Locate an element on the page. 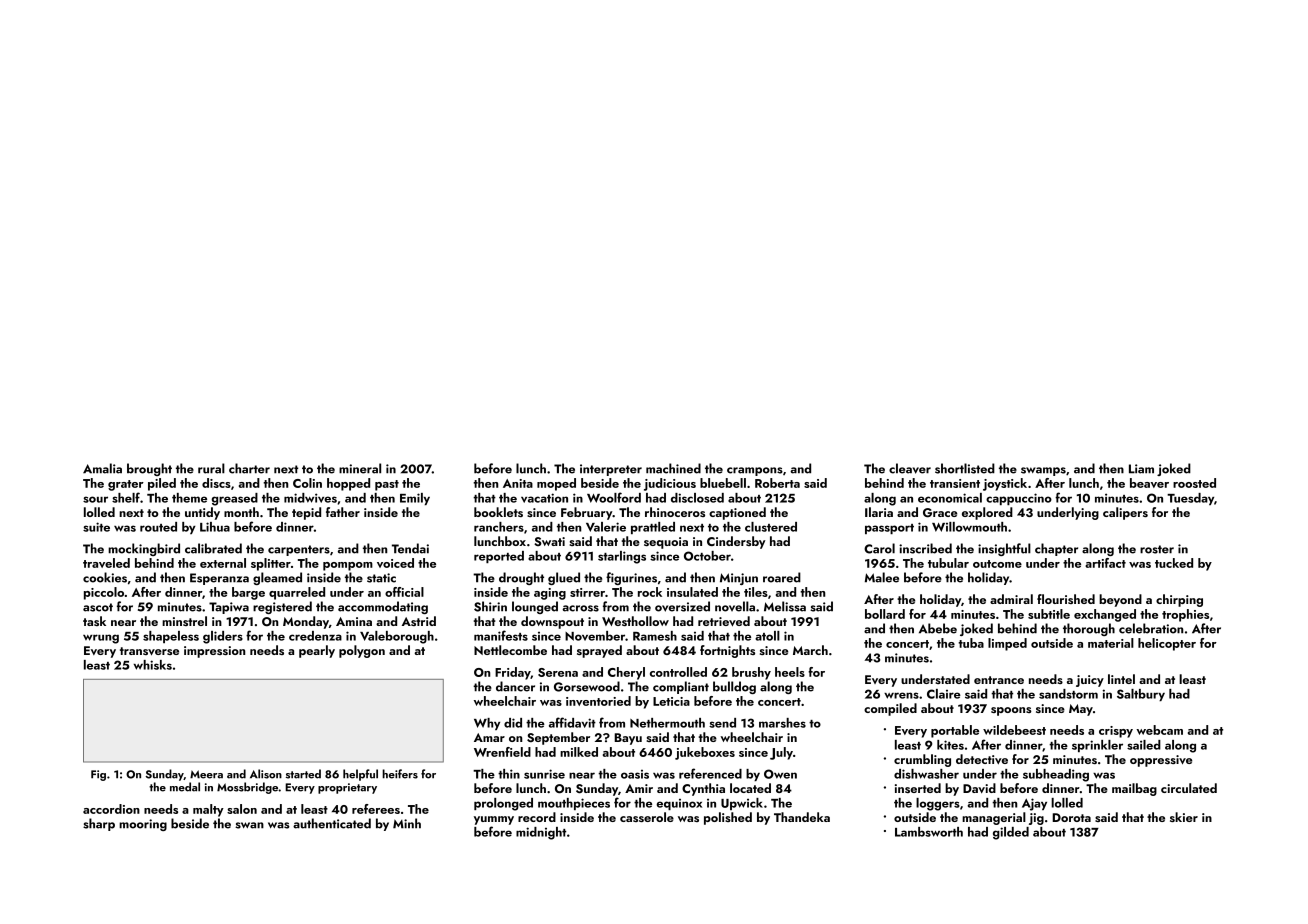 The height and width of the image is (924, 1308). starlings is located at coordinates (622, 557).
